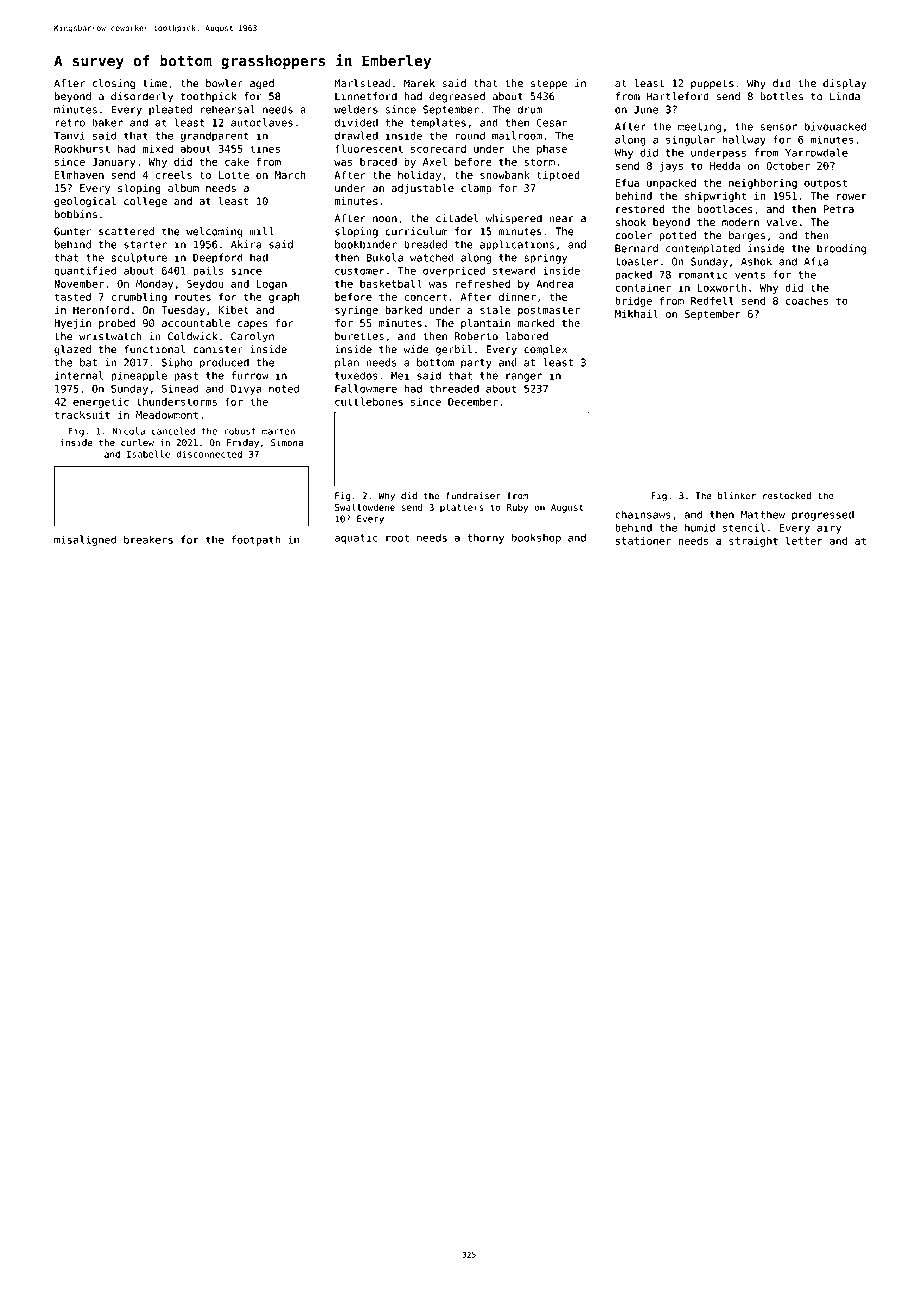  What do you see at coordinates (712, 84) in the screenshot?
I see `puppets` at bounding box center [712, 84].
